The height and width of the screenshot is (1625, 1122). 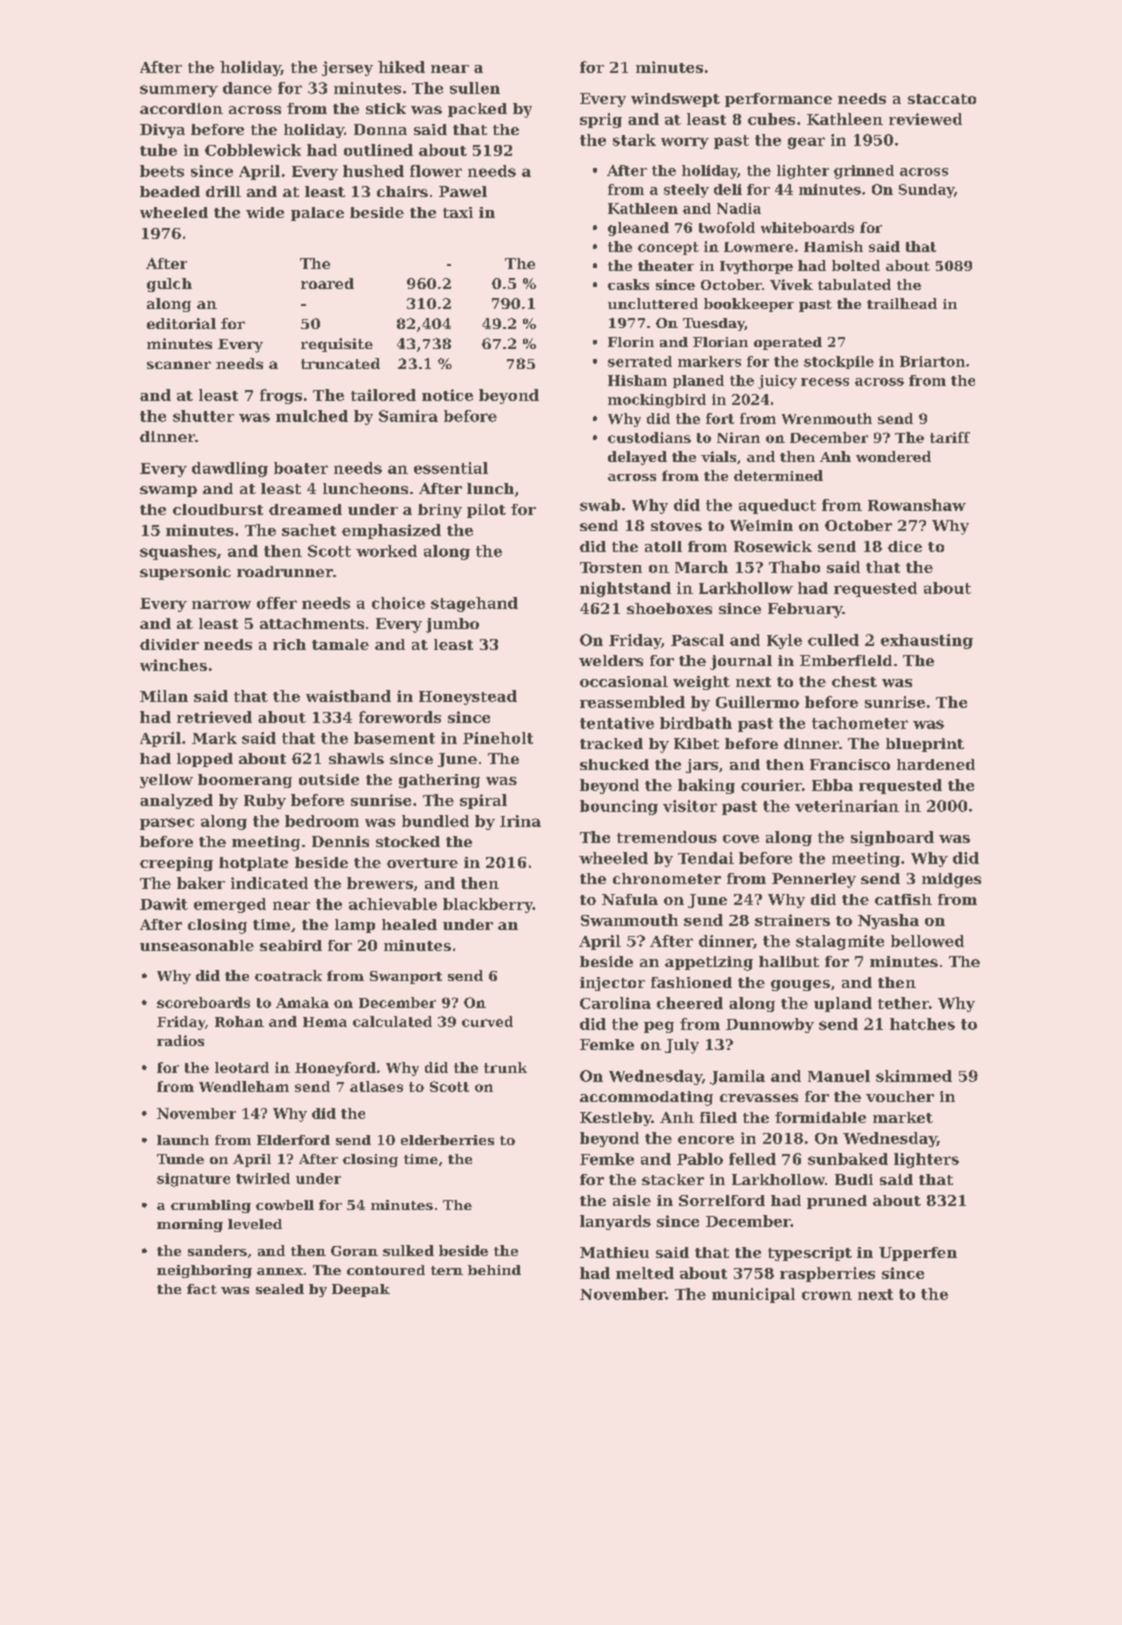 What do you see at coordinates (179, 91) in the screenshot?
I see `summery` at bounding box center [179, 91].
